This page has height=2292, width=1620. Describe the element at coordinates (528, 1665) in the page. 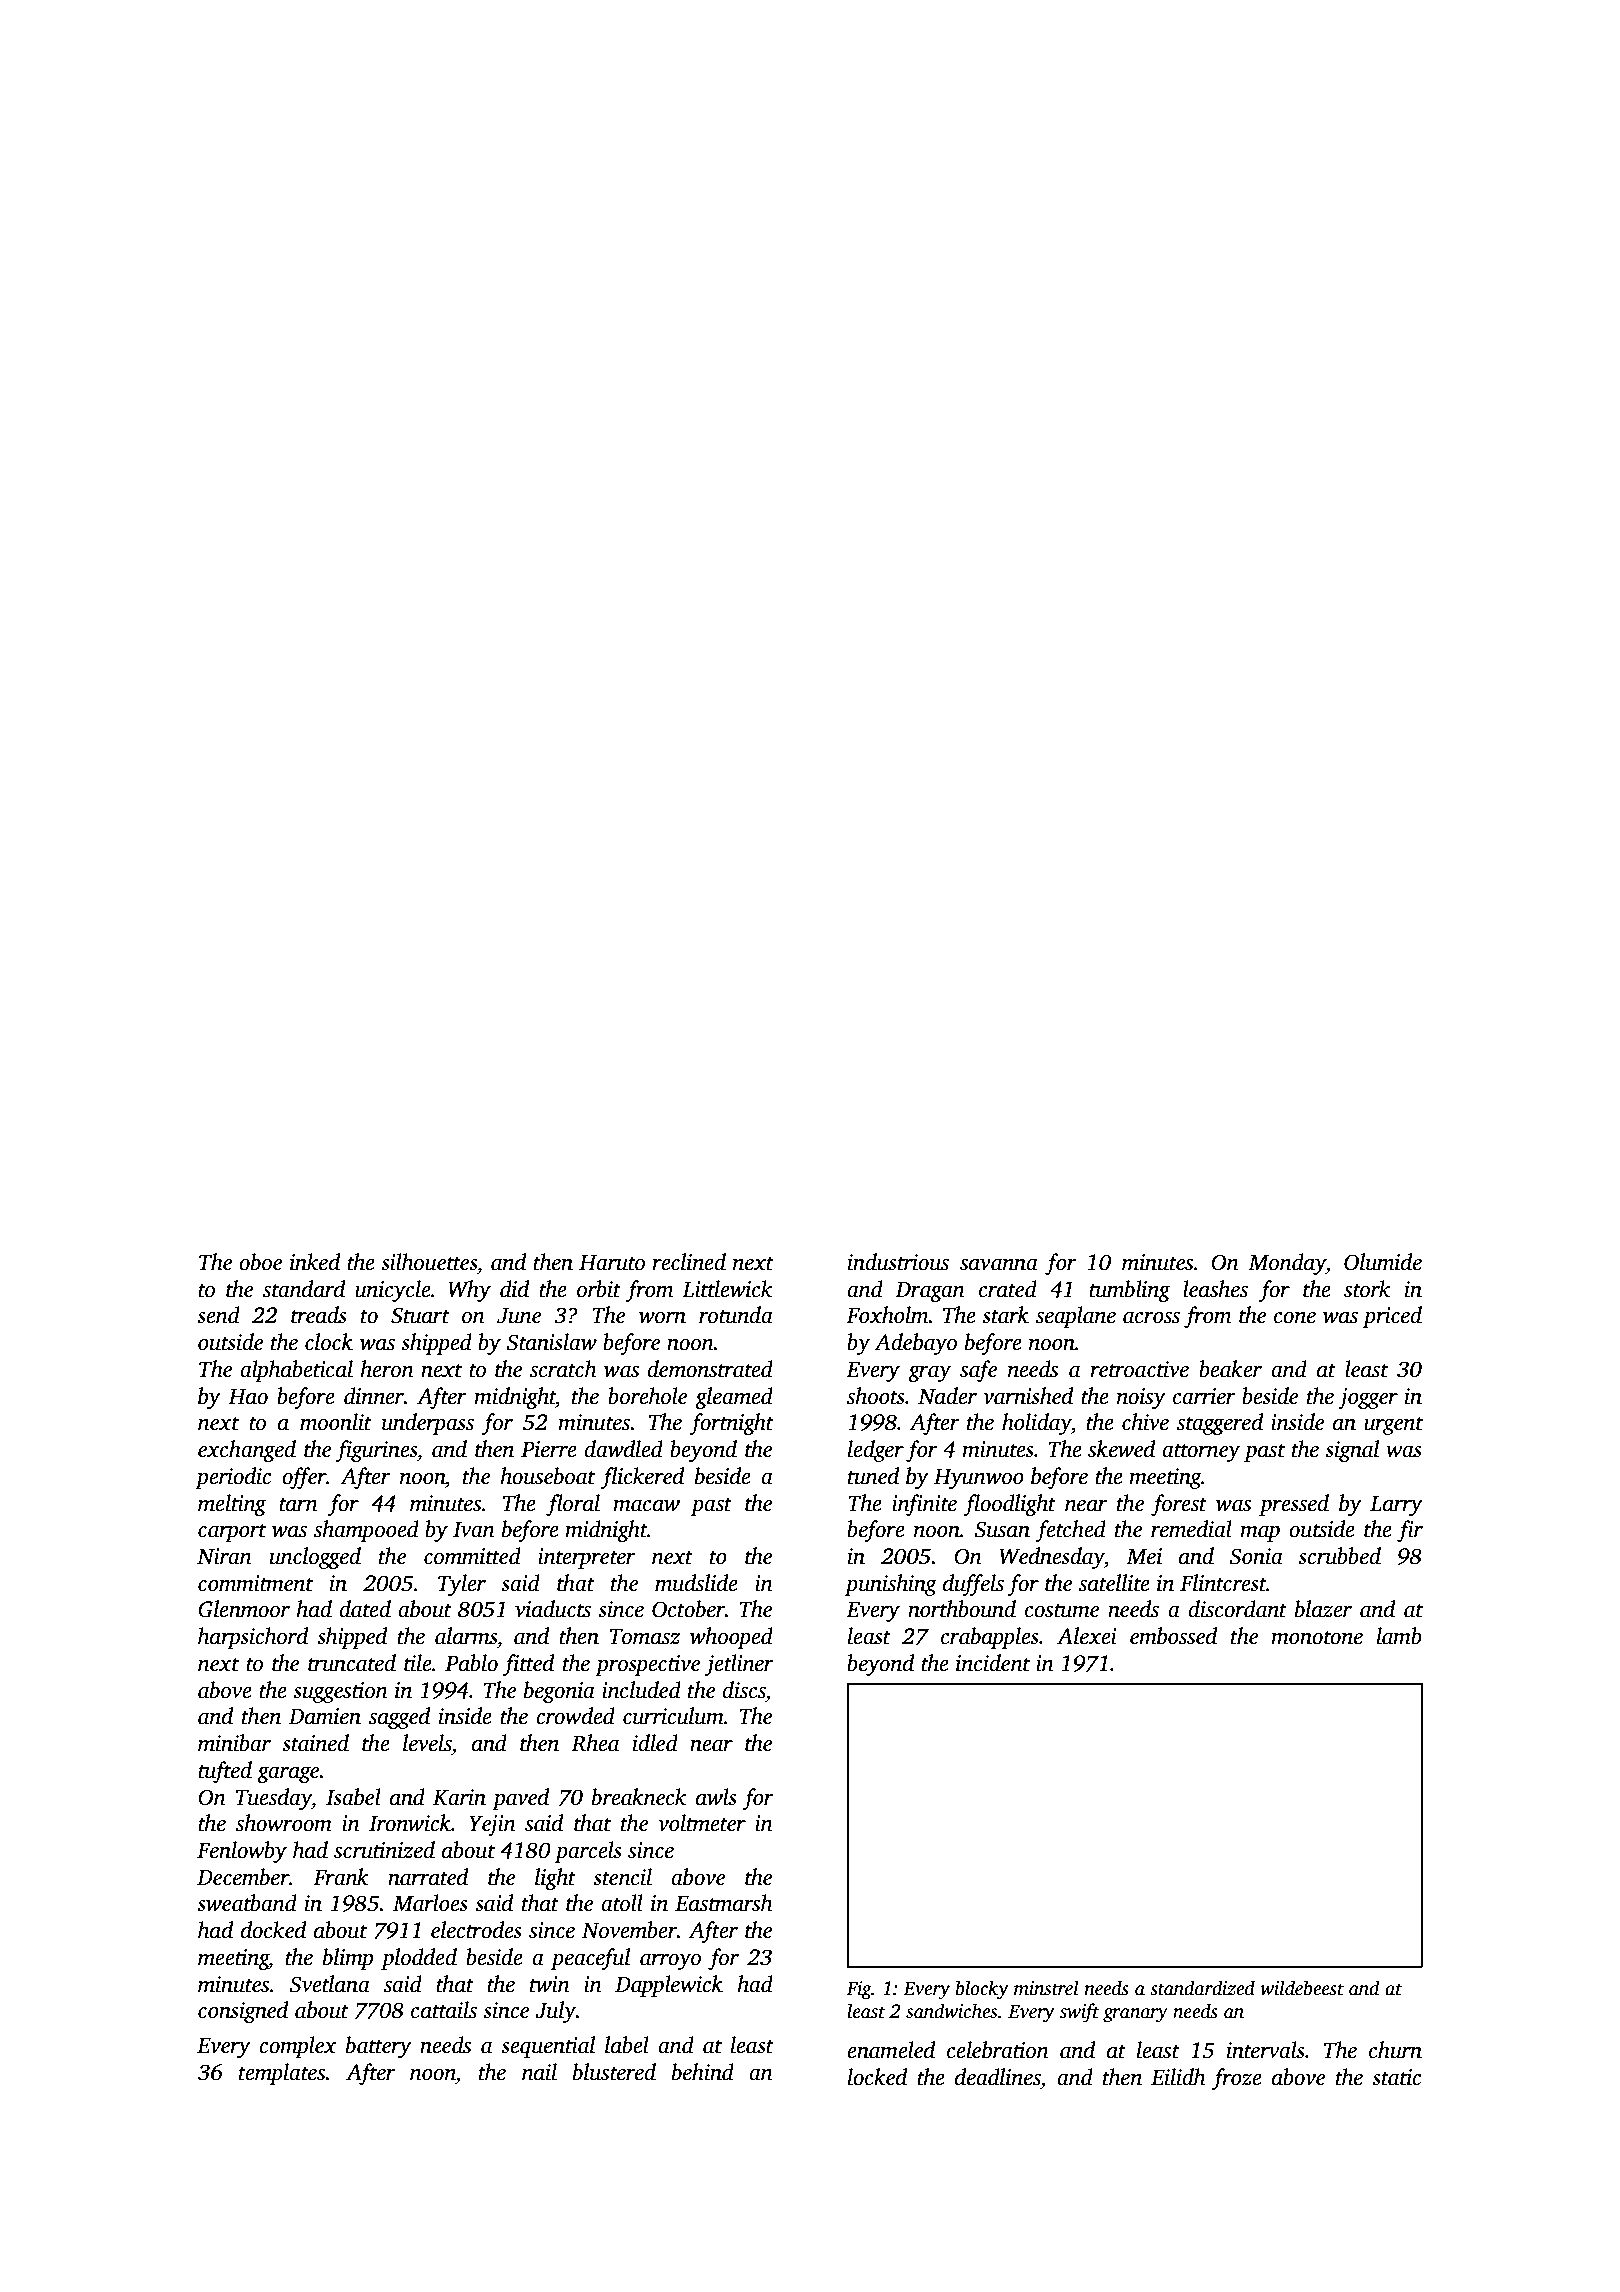

I see `fitted` at that location.
